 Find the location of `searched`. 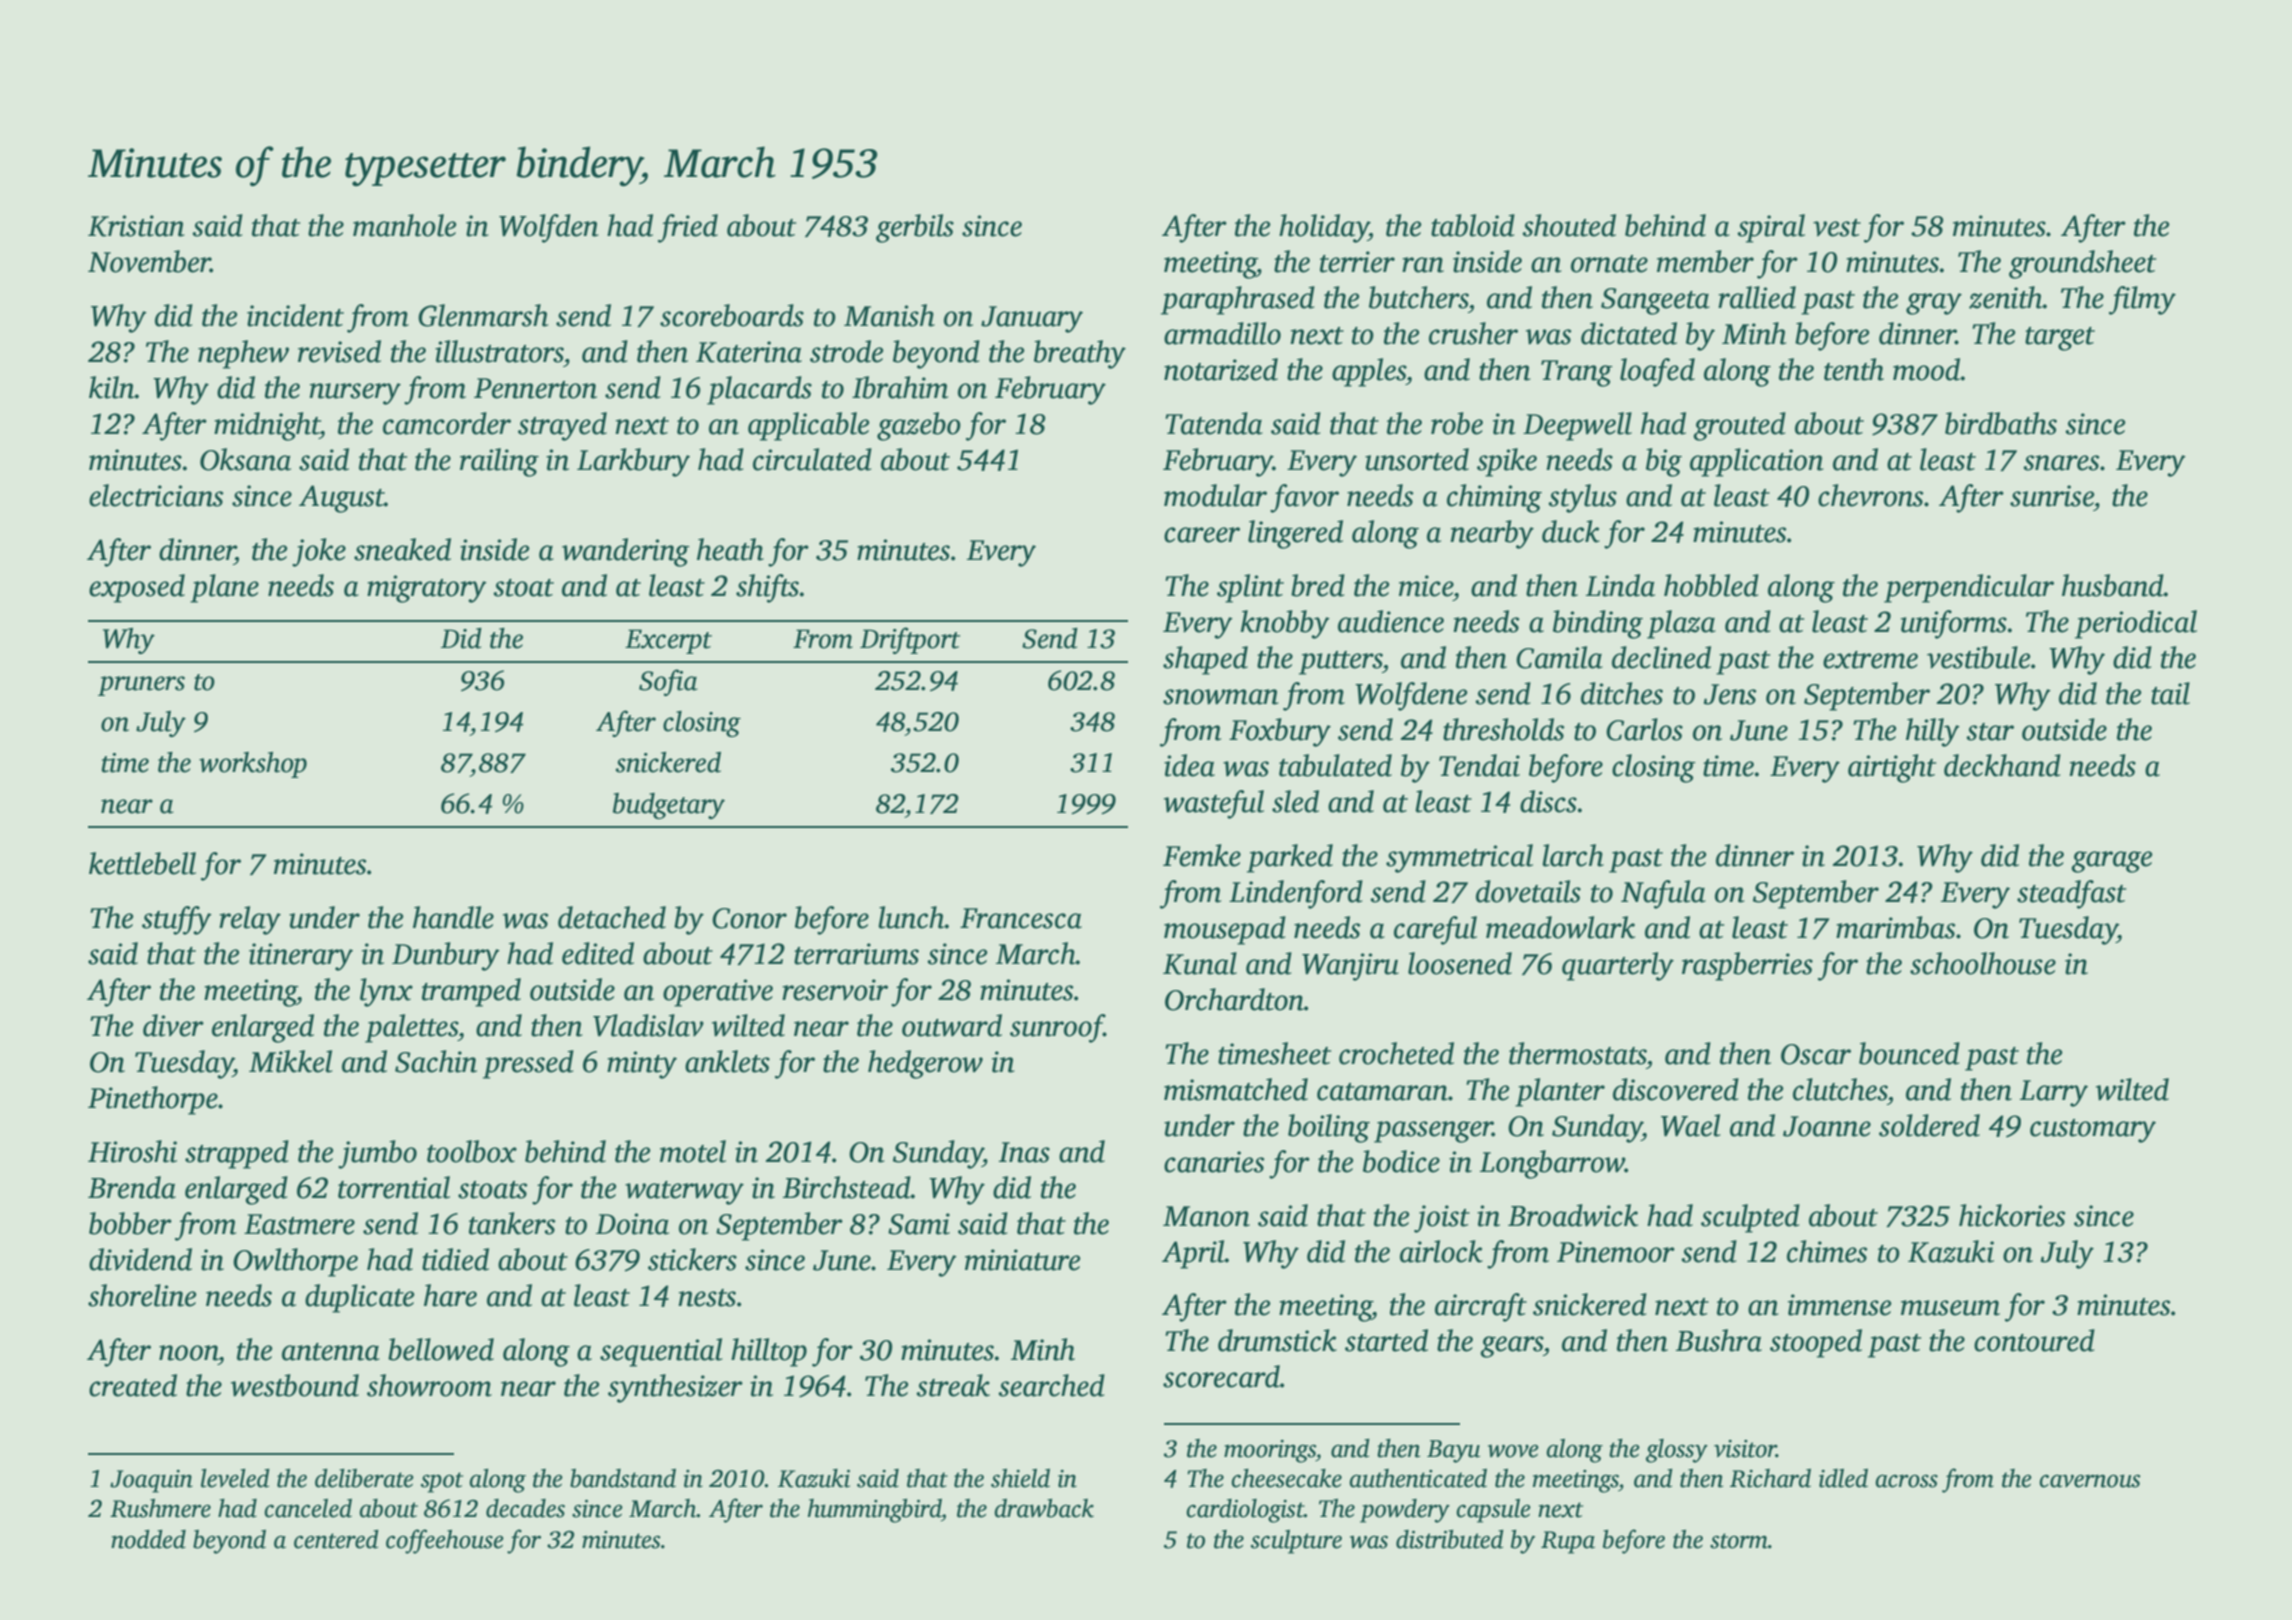

searched is located at coordinates (1051, 1385).
